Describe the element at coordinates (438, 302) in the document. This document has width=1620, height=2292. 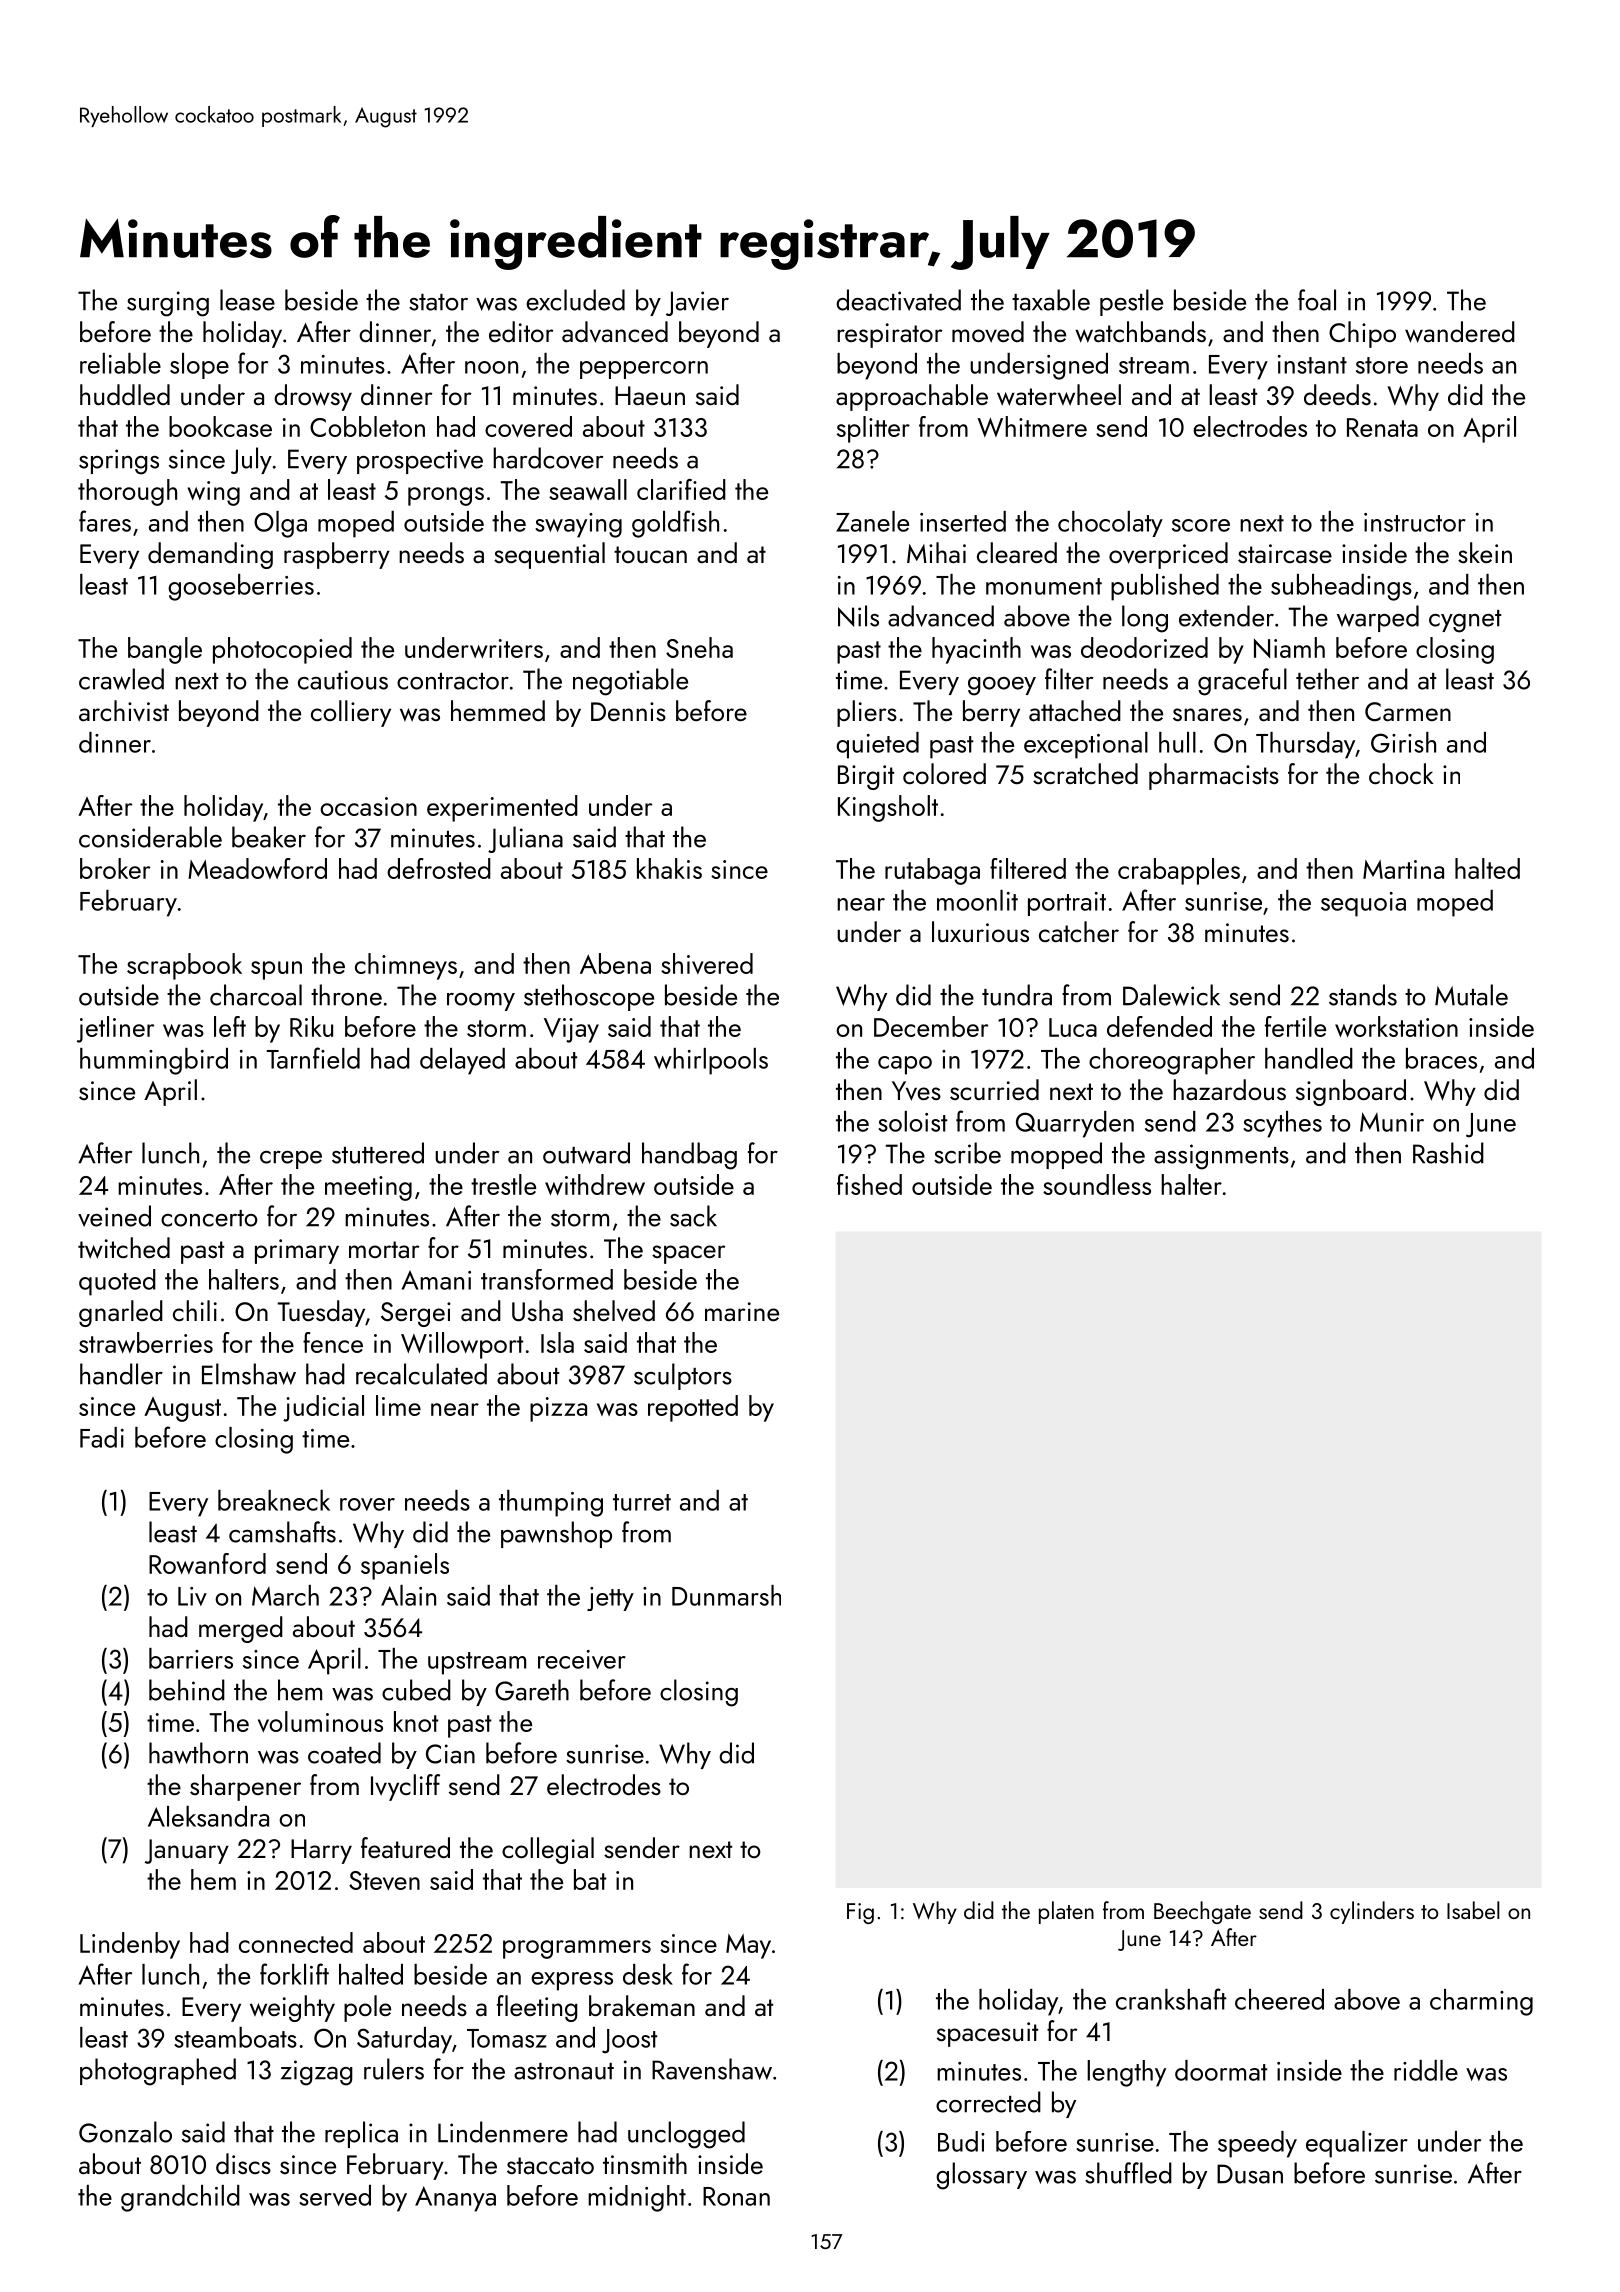
I see `stator` at that location.
